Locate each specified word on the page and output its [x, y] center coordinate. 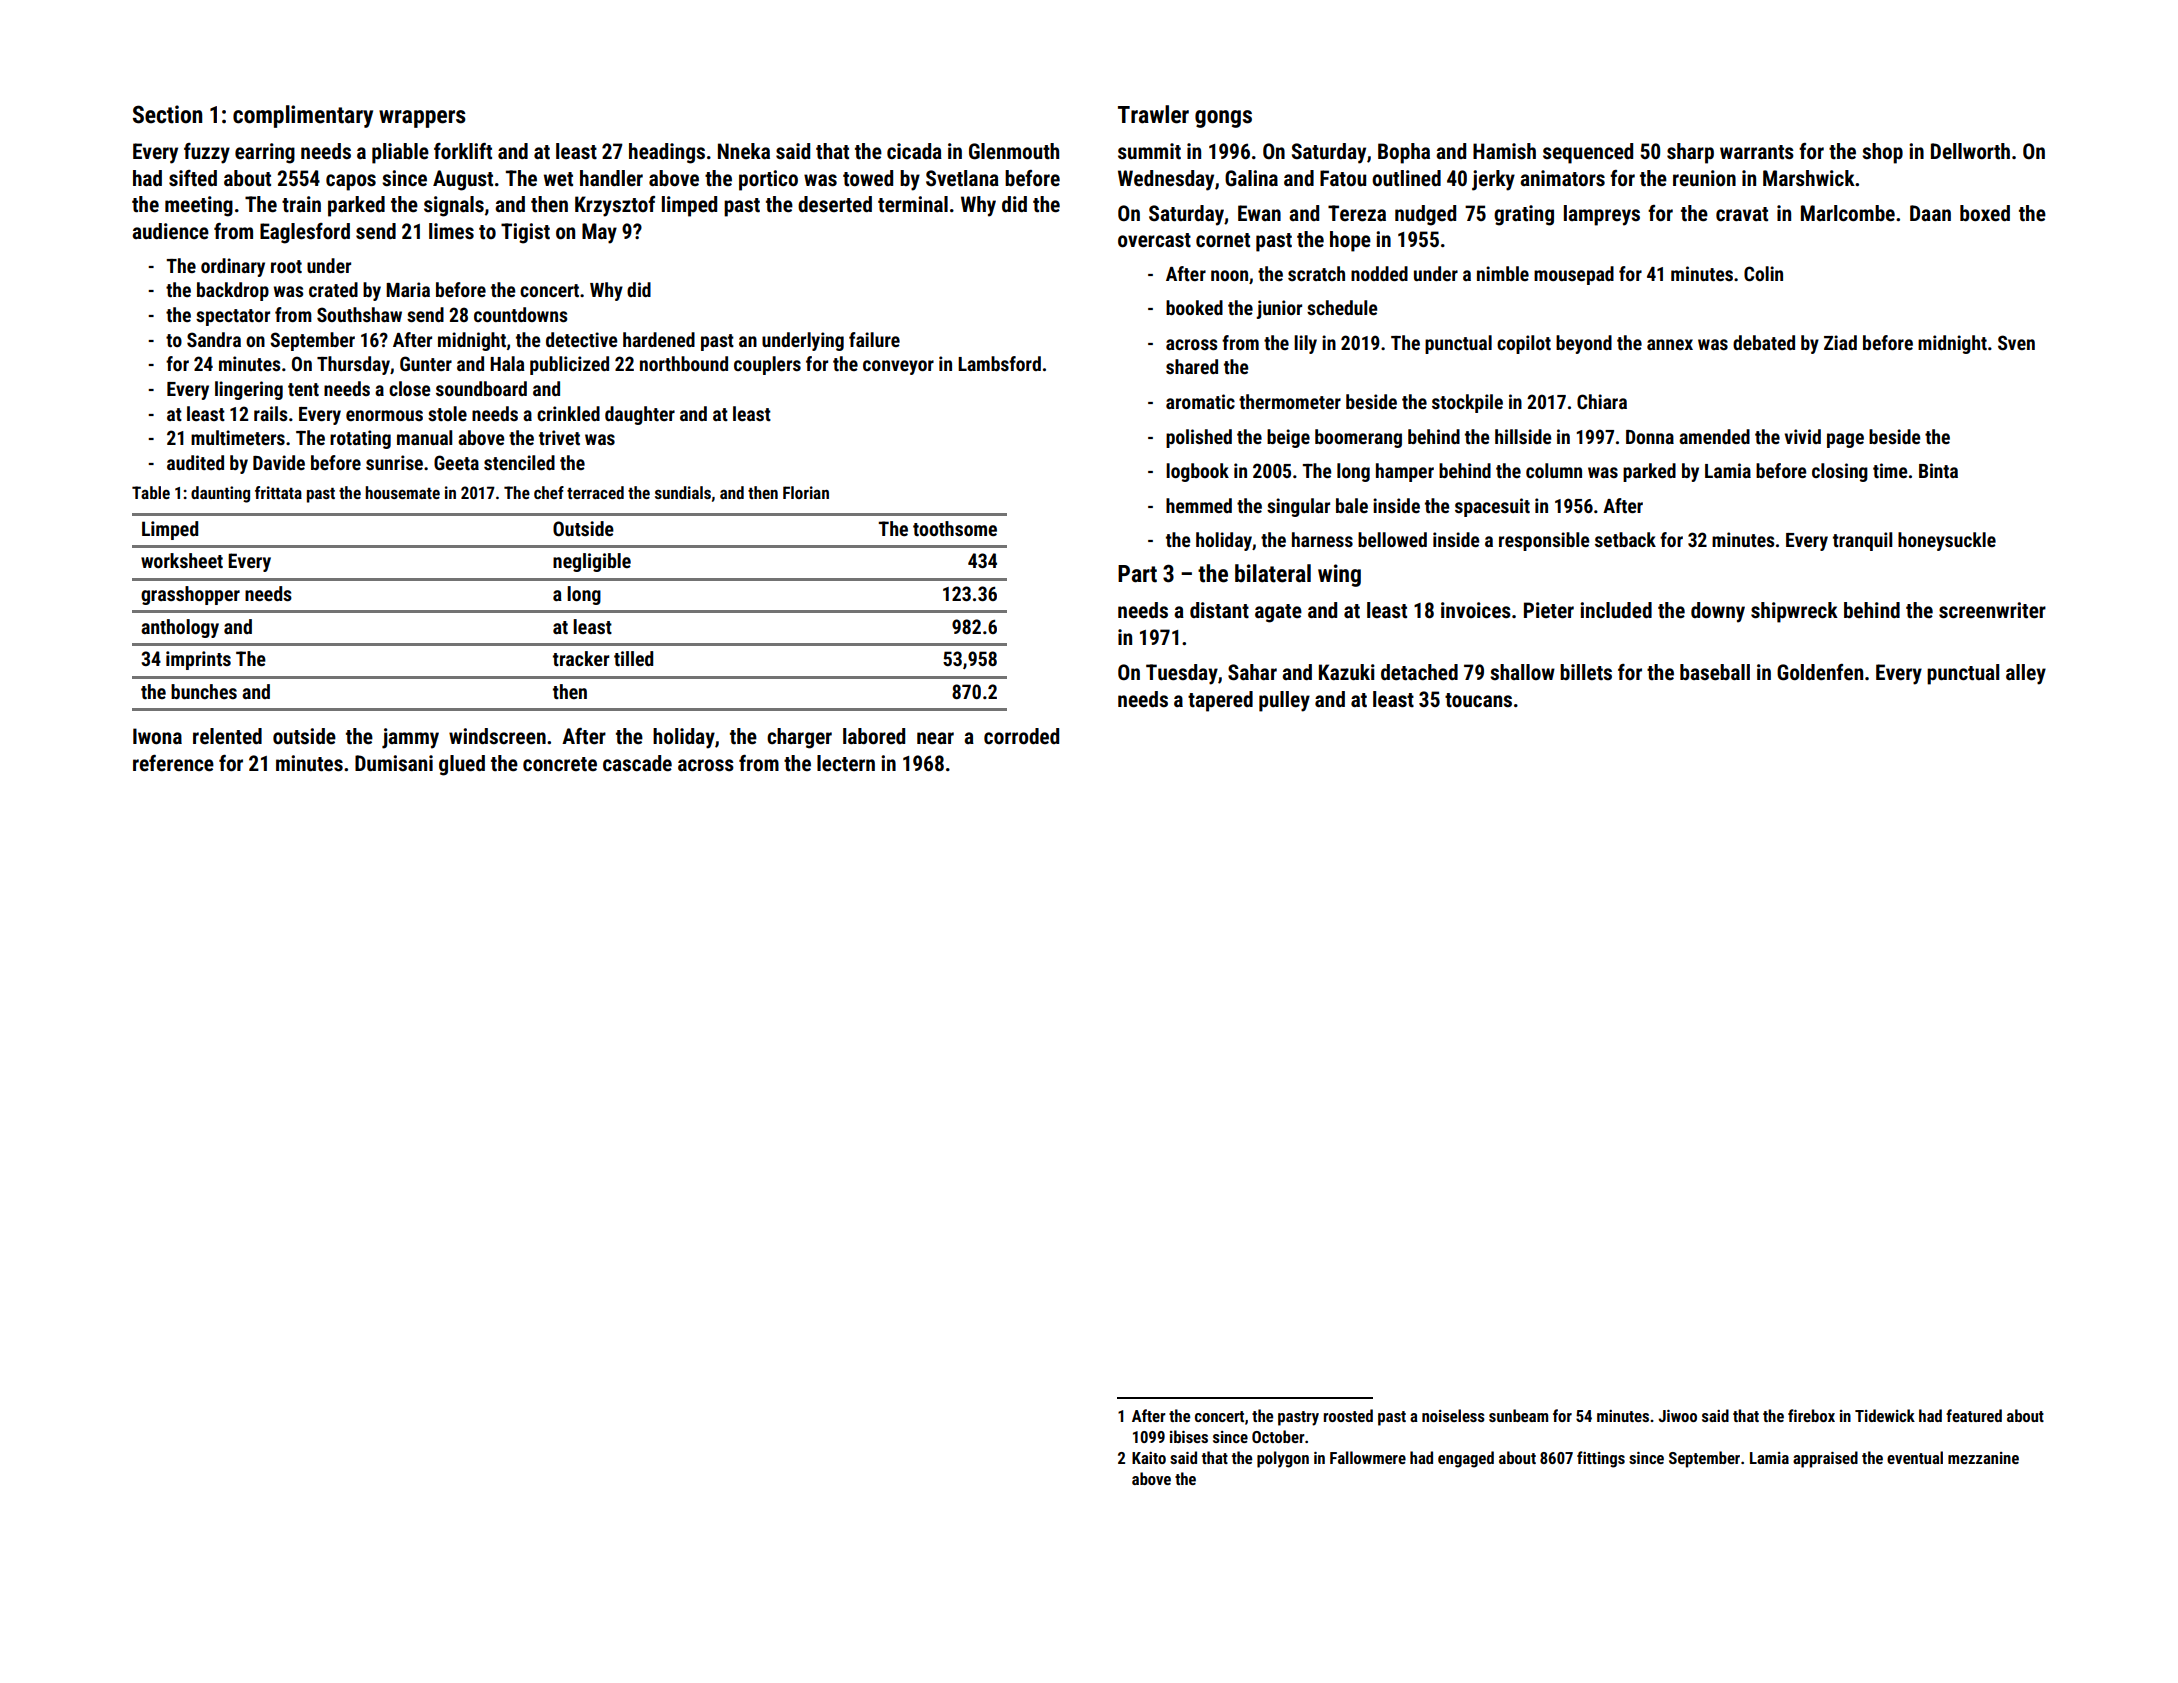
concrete [560, 764]
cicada [914, 151]
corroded [1021, 736]
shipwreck [1794, 612]
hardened [659, 339]
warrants [1757, 152]
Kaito [1149, 1458]
